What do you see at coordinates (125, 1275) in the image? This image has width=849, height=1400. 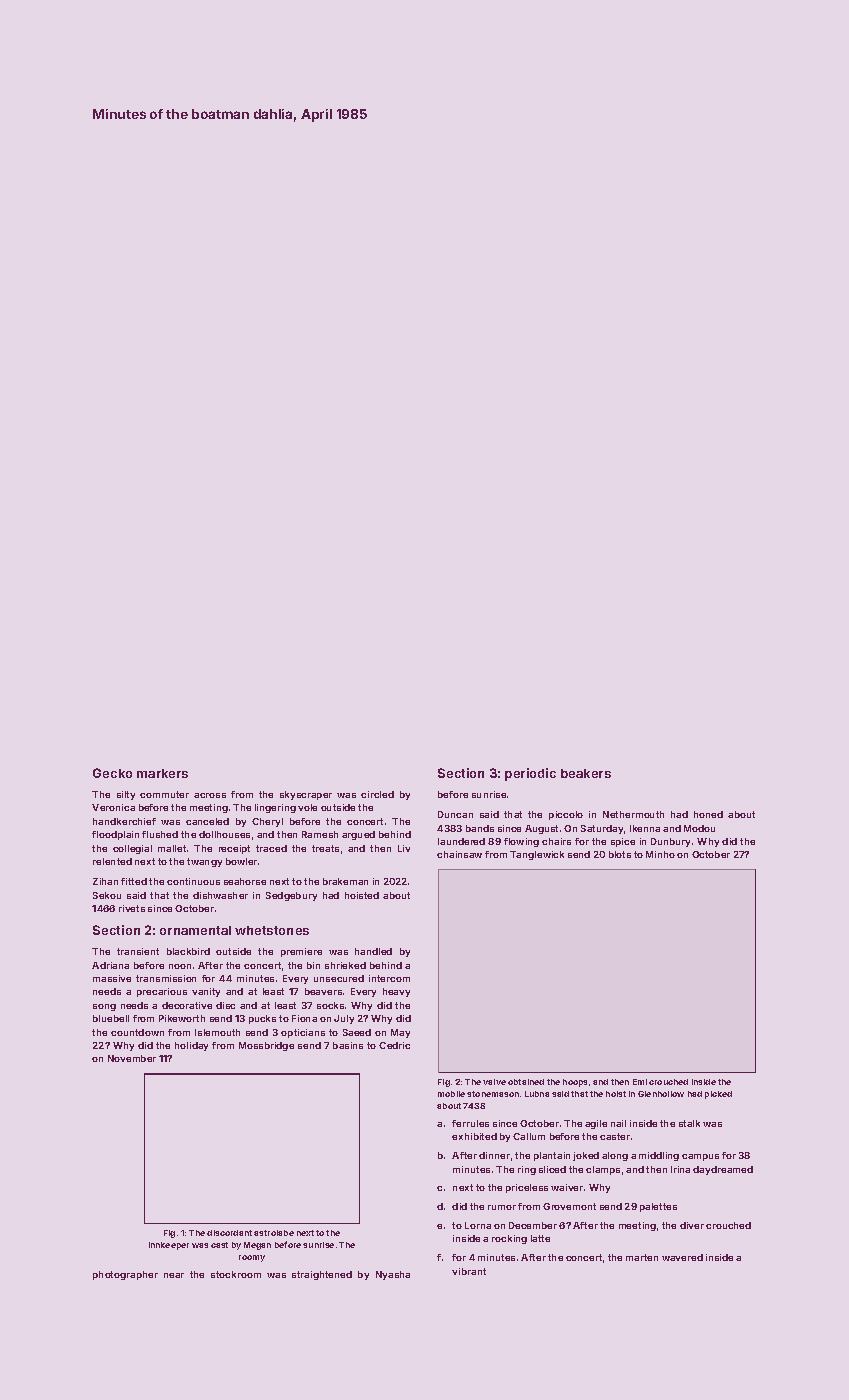 I see `photographer` at bounding box center [125, 1275].
